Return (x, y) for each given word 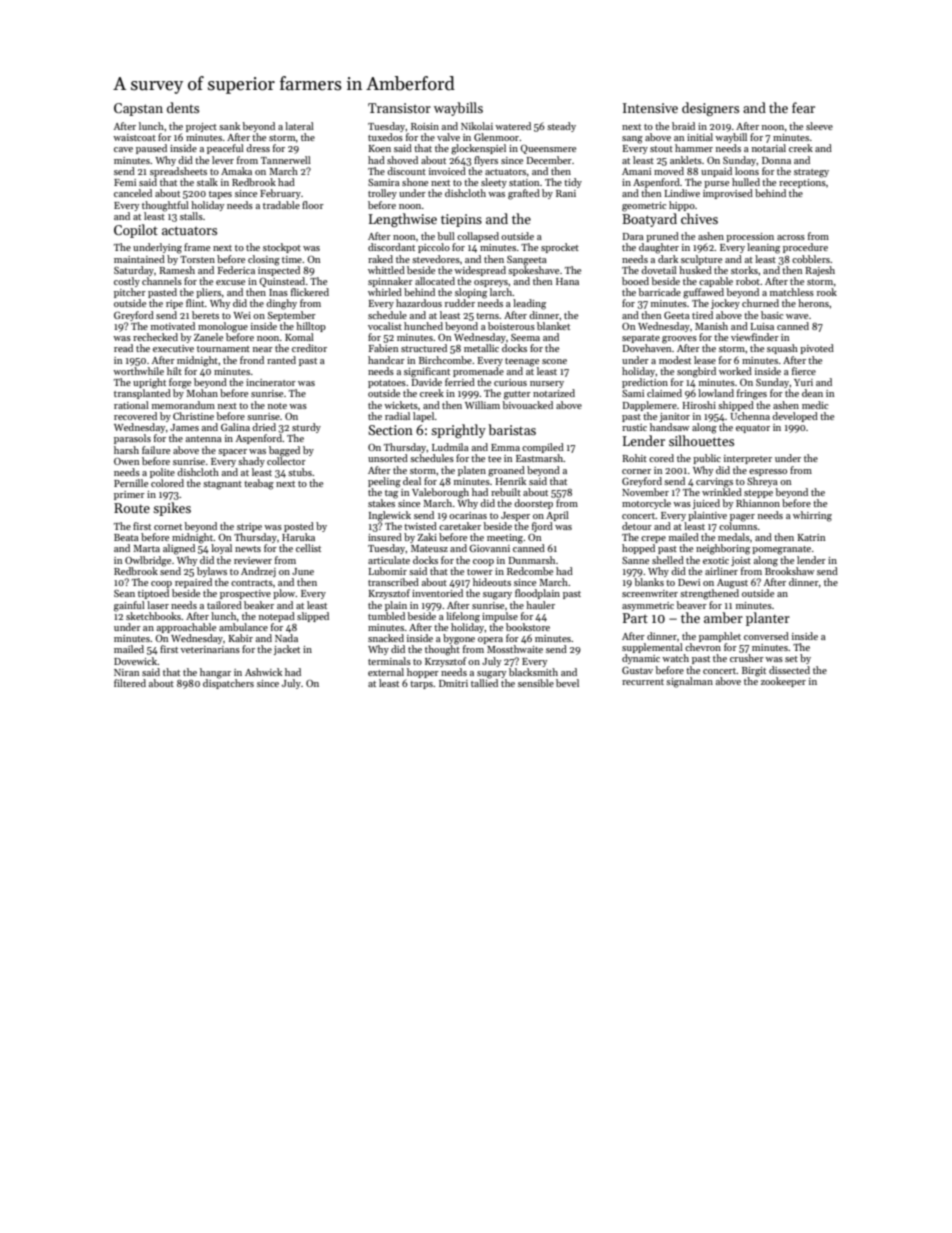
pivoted (817, 349)
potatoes (387, 384)
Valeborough (440, 493)
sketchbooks (153, 616)
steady (561, 127)
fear (803, 107)
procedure (805, 248)
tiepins (461, 220)
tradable (281, 205)
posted (299, 527)
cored (661, 458)
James (184, 427)
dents (183, 107)
